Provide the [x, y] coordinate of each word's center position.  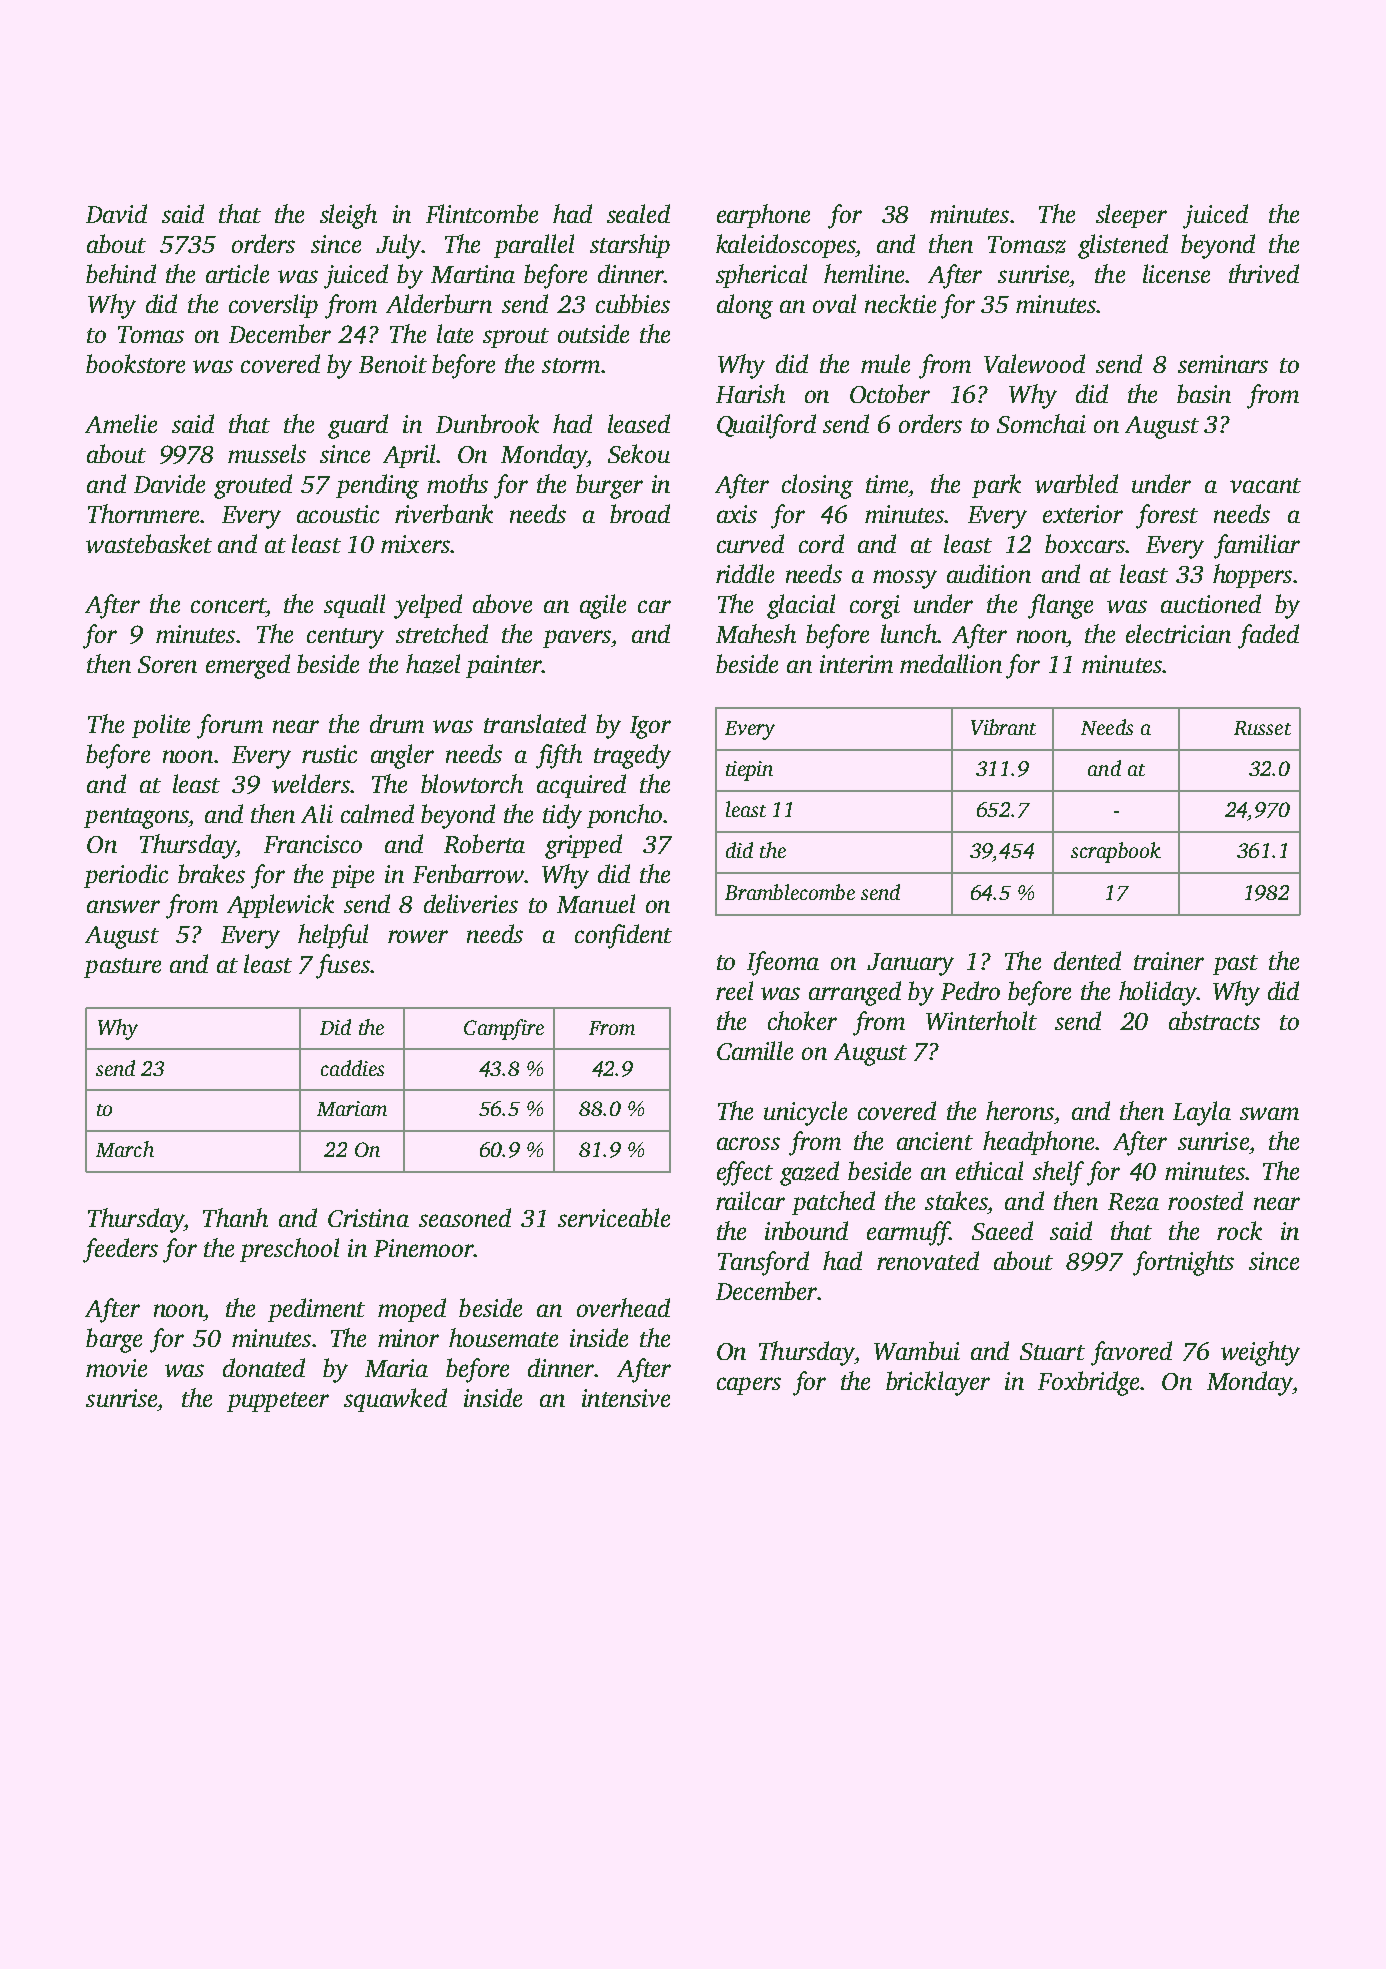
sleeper [1131, 216]
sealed [638, 213]
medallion [951, 663]
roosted [1205, 1200]
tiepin [749, 771]
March [125, 1149]
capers [749, 1386]
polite [161, 726]
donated [264, 1367]
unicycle [805, 1113]
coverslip [273, 306]
